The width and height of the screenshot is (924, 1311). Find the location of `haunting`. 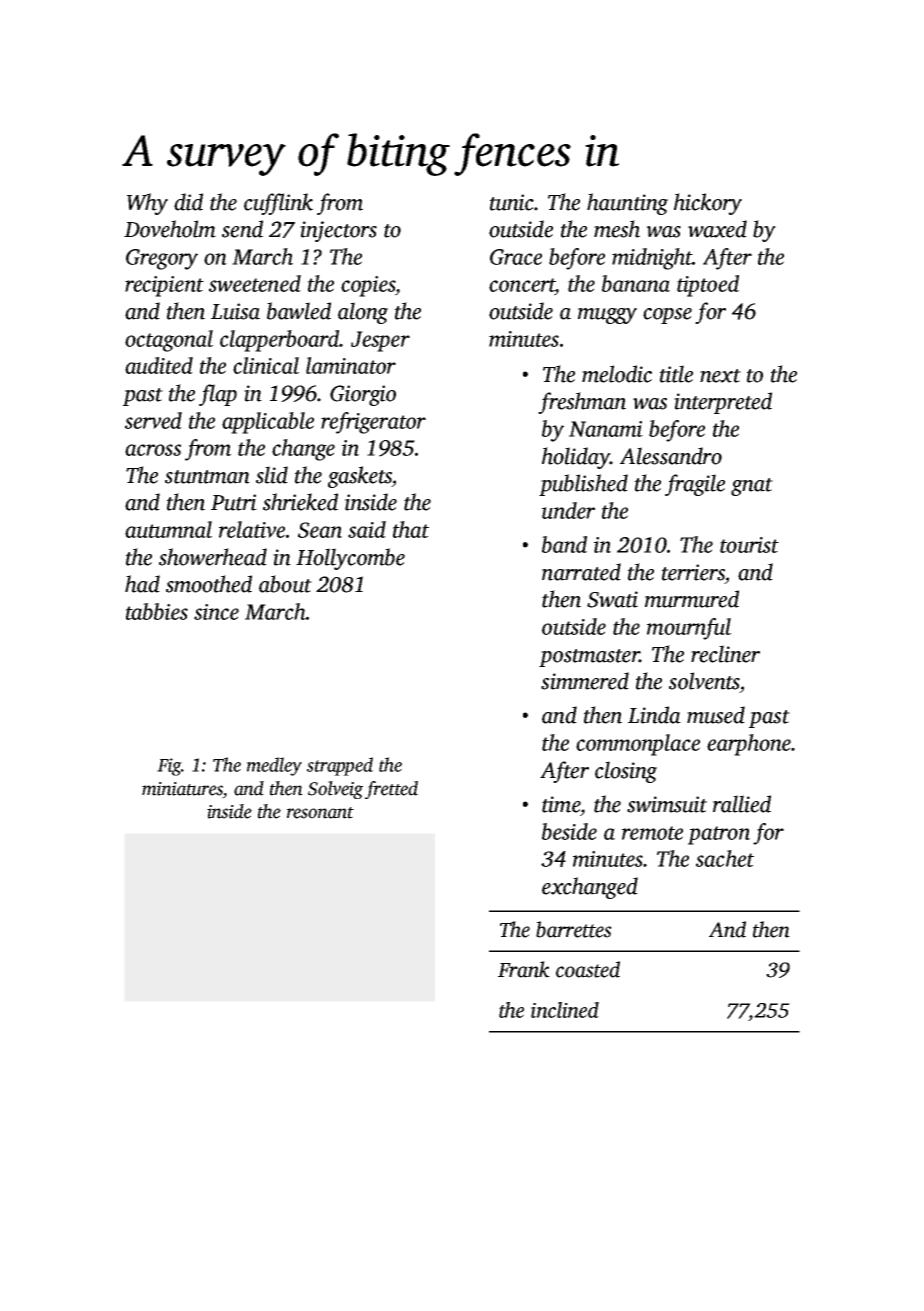

haunting is located at coordinates (627, 204).
